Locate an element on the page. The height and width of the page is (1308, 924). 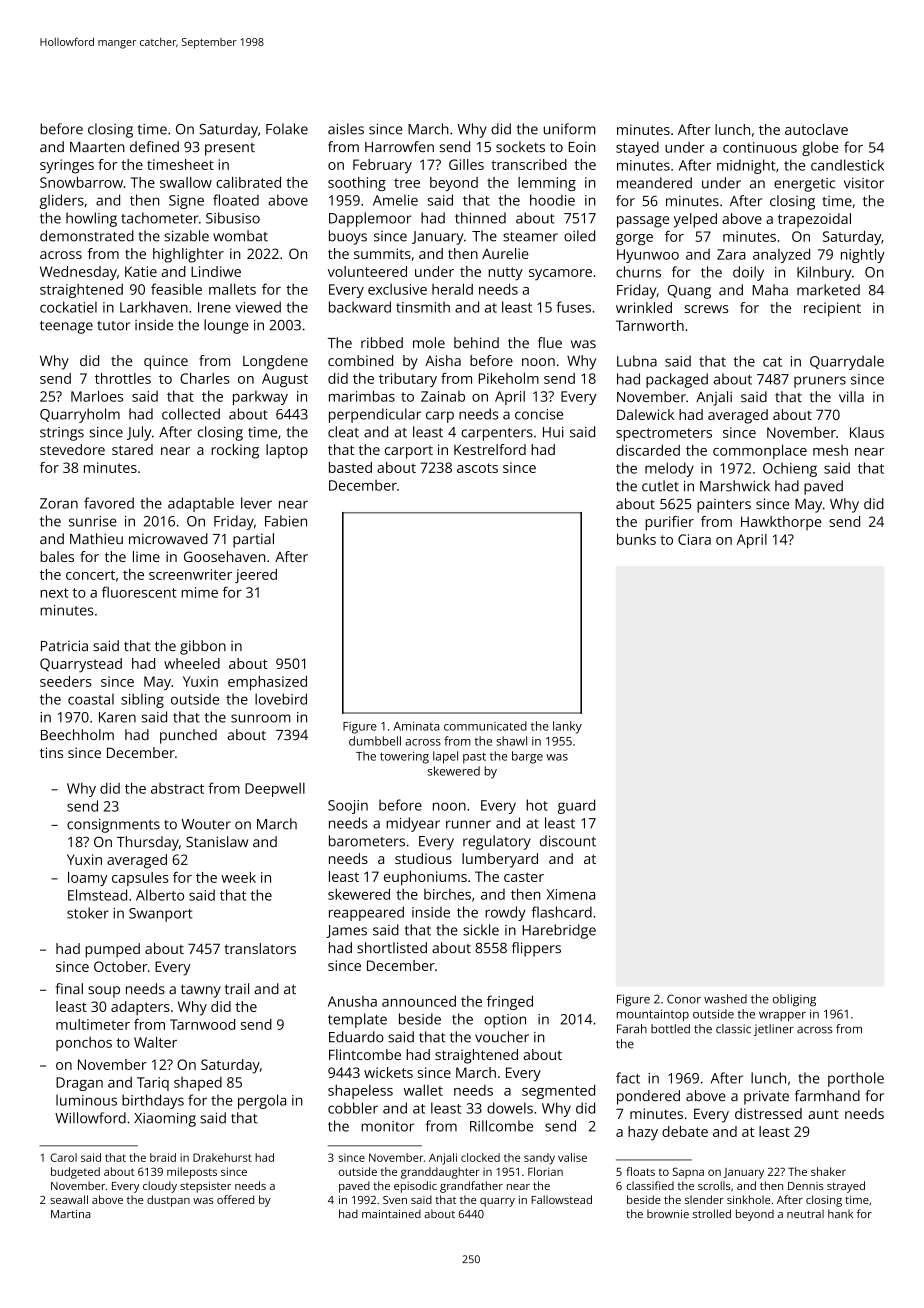
steamer is located at coordinates (530, 237).
